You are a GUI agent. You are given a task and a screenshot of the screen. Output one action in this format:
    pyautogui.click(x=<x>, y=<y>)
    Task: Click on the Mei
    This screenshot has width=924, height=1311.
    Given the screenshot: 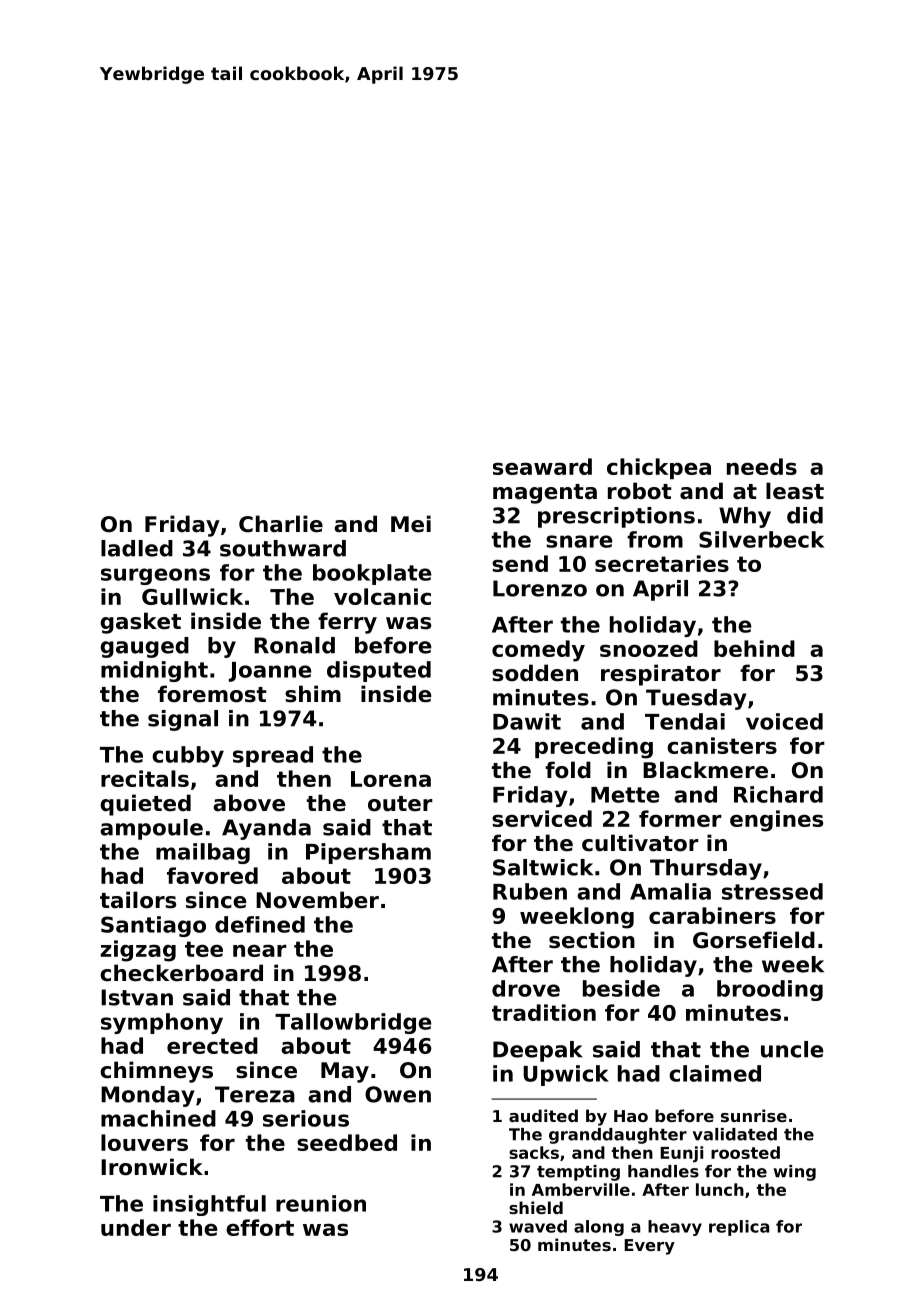 What is the action you would take?
    pyautogui.click(x=411, y=524)
